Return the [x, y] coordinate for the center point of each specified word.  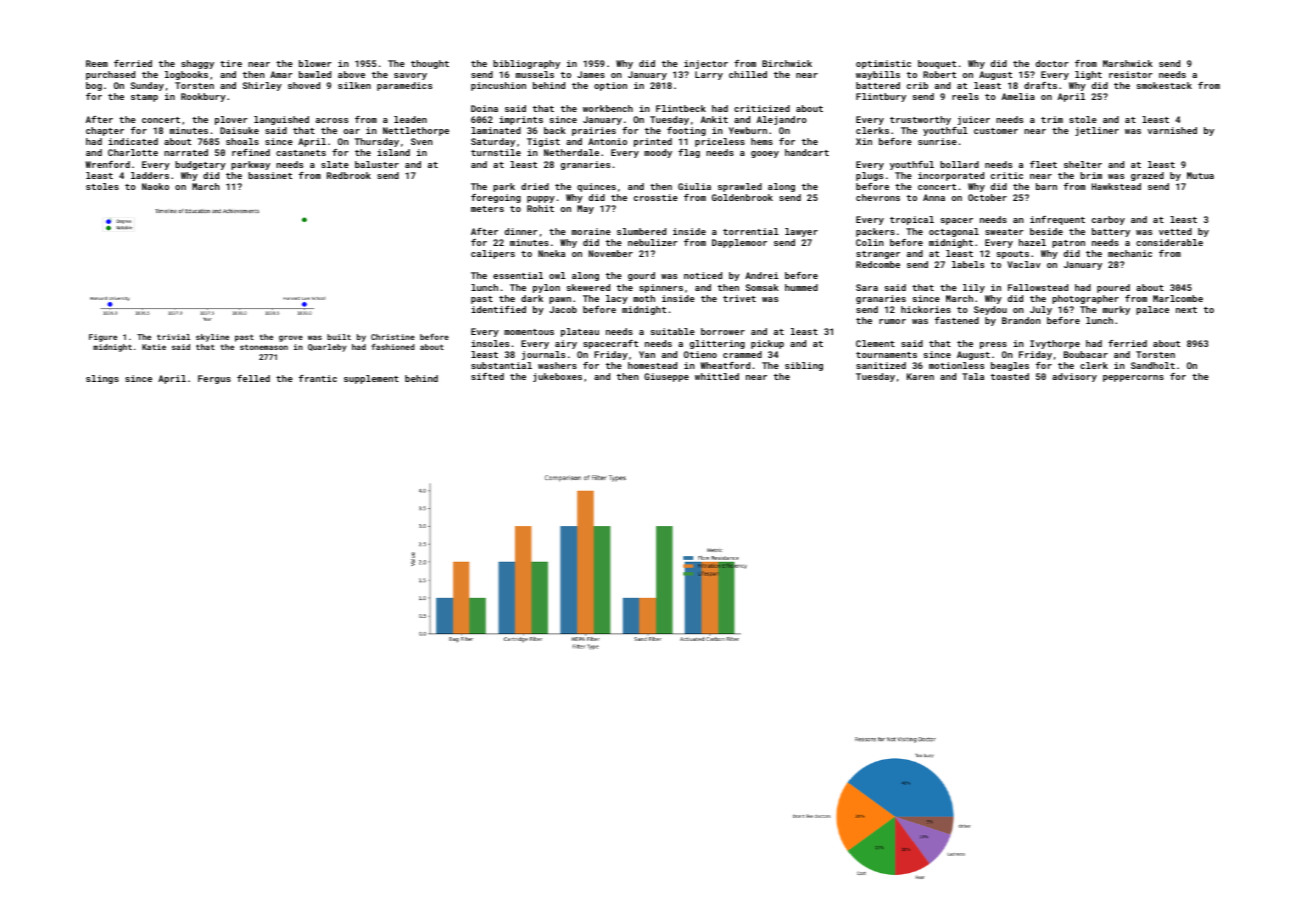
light [1088, 75]
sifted [487, 376]
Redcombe [878, 264]
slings [102, 379]
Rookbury [203, 97]
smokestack [1164, 85]
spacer [957, 221]
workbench [608, 108]
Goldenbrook [742, 197]
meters [487, 209]
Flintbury [881, 97]
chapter [105, 131]
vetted [1175, 231]
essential [518, 275]
